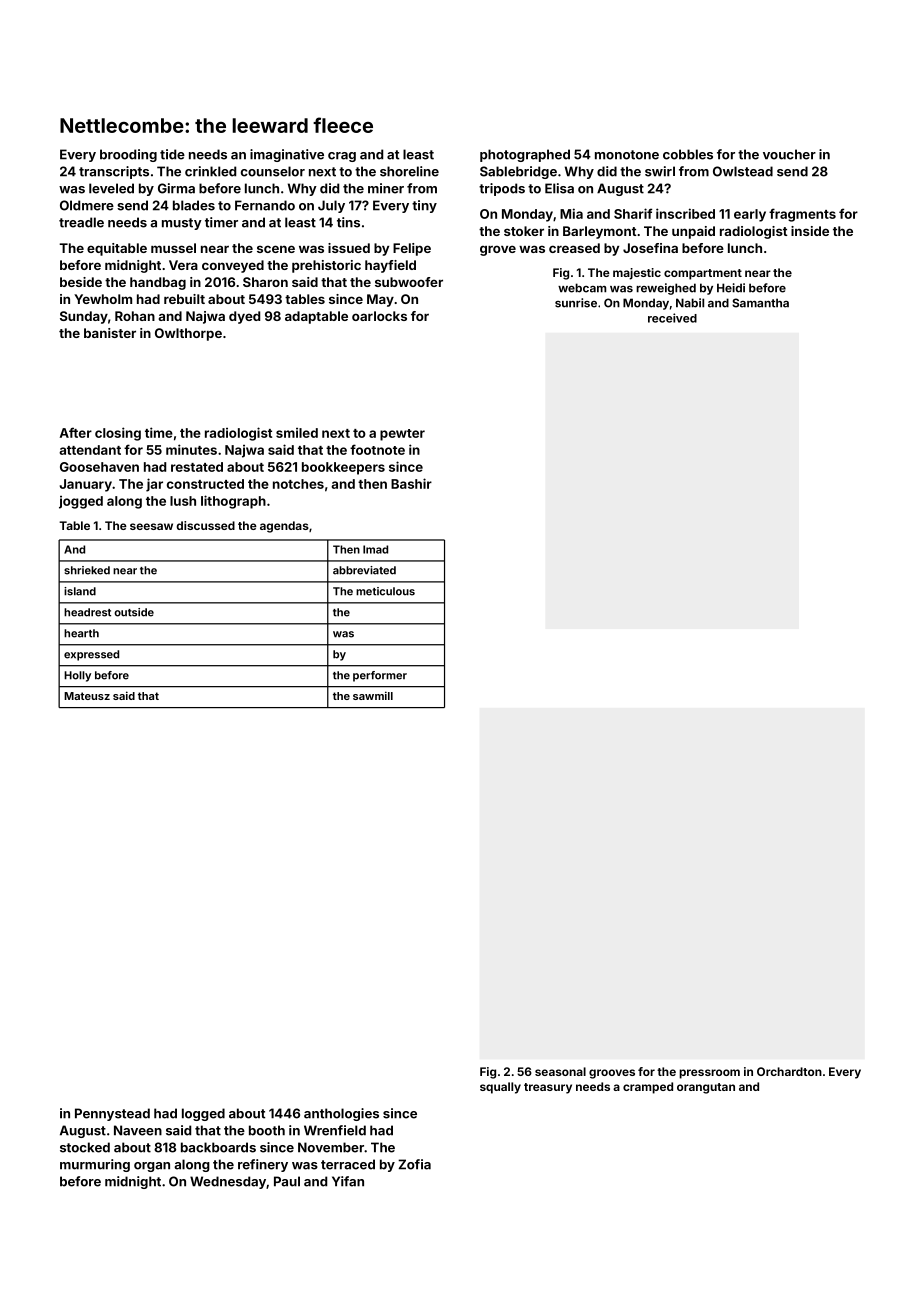 Image resolution: width=924 pixels, height=1308 pixels. Describe the element at coordinates (287, 155) in the image. I see `imaginative` at that location.
